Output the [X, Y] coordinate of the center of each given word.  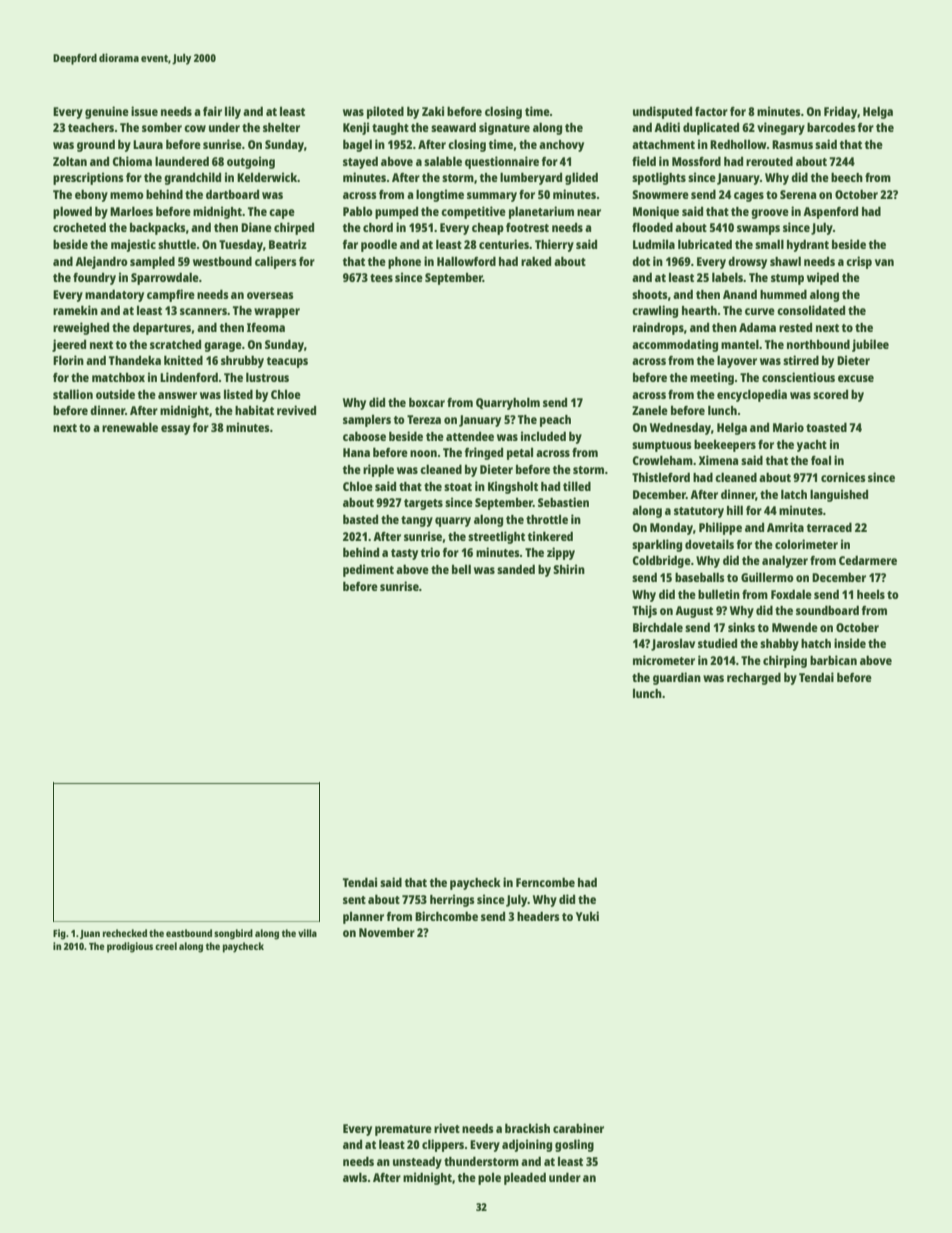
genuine [107, 112]
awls [355, 1177]
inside [850, 643]
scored [830, 394]
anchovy [561, 146]
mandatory [114, 295]
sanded [516, 569]
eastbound [189, 933]
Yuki [587, 916]
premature [403, 1130]
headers [538, 916]
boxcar [427, 402]
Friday [840, 112]
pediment [368, 570]
